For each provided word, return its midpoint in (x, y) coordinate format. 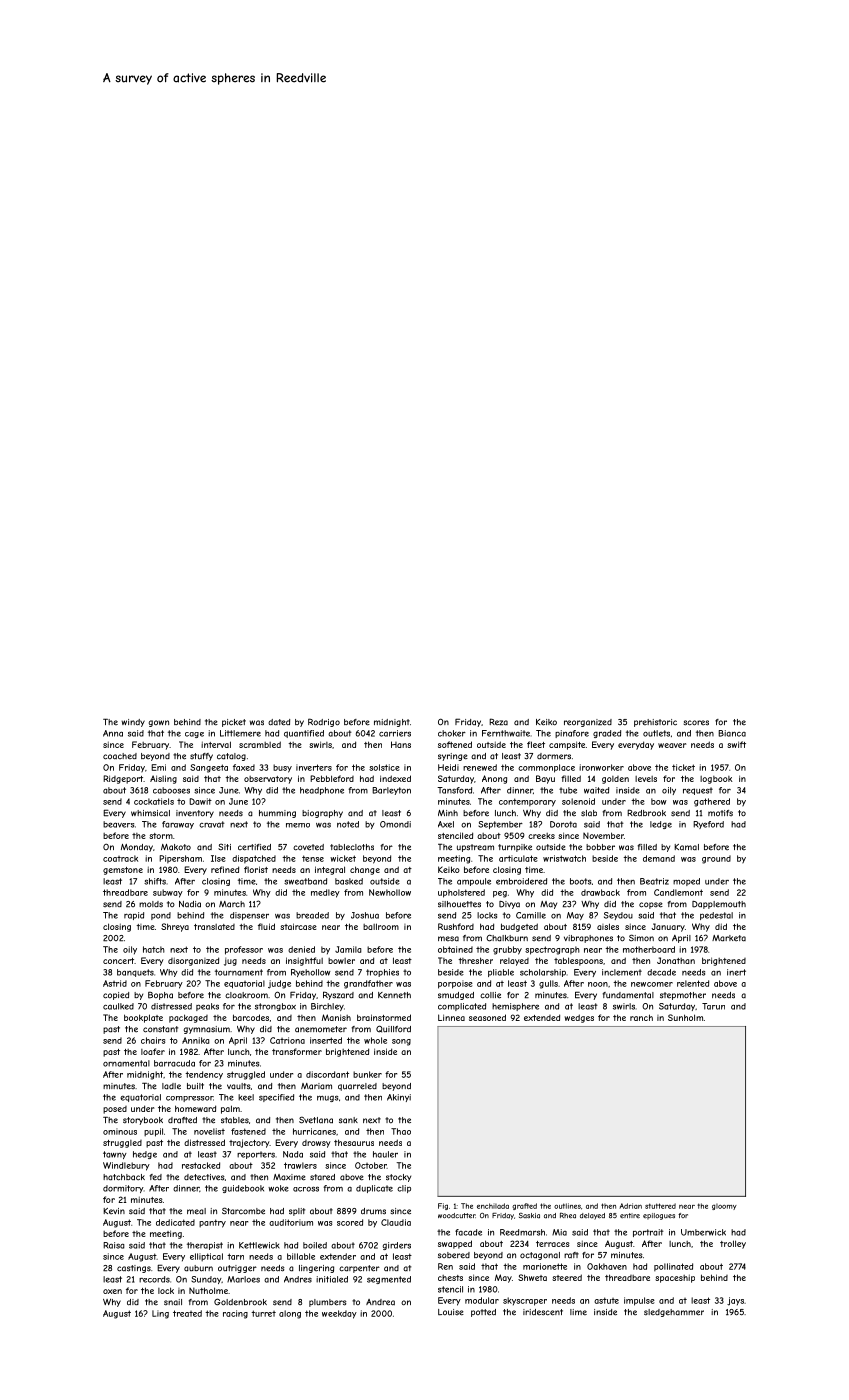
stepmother (683, 996)
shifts (155, 881)
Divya (509, 905)
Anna (113, 733)
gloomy (724, 1207)
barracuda (174, 1063)
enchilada (493, 1206)
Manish (336, 1017)
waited (596, 790)
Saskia (529, 1216)
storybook (143, 1121)
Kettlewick (259, 1245)
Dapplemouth (719, 905)
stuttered (660, 1206)
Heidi (448, 767)
